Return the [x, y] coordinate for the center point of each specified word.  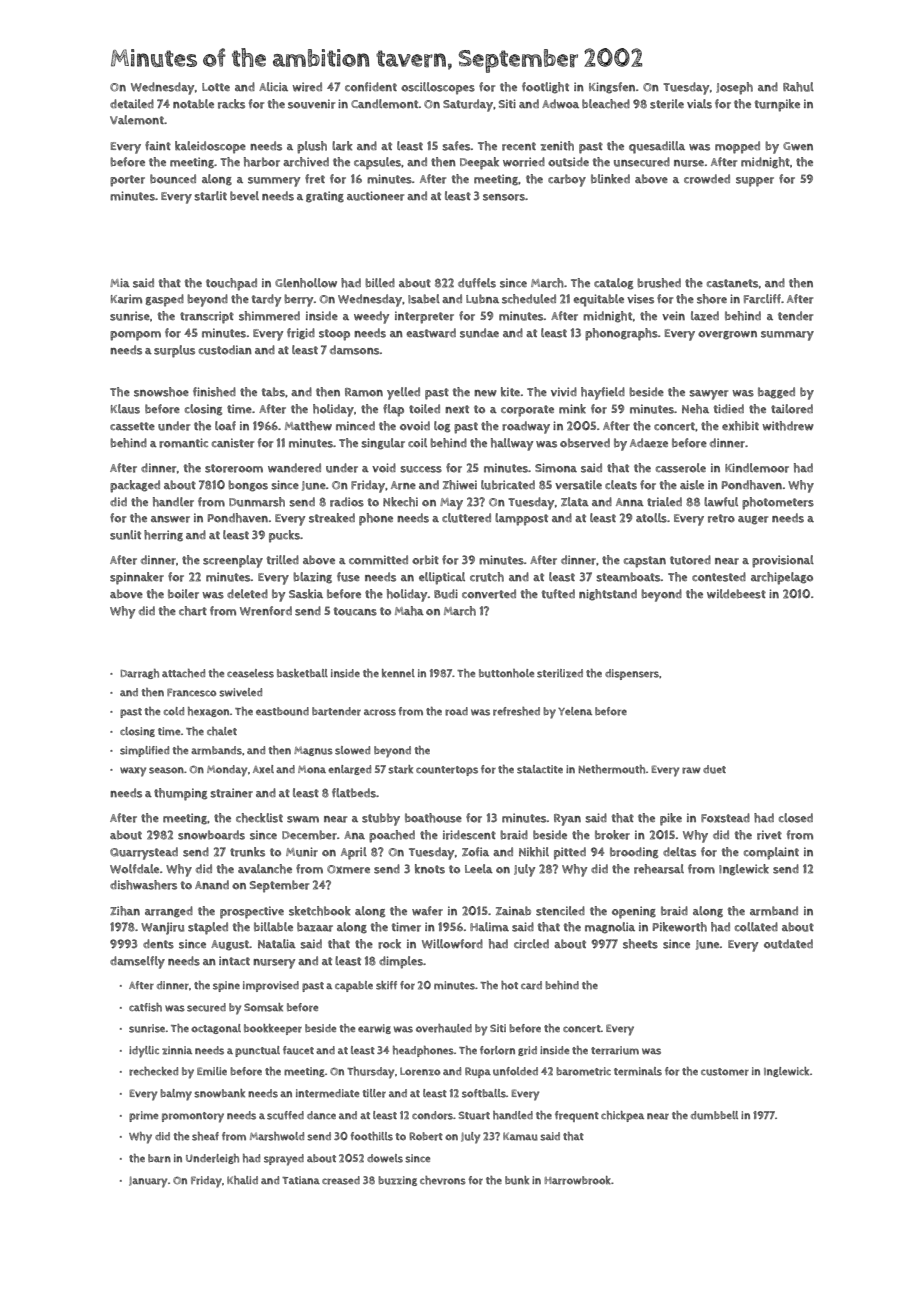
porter [127, 181]
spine [226, 986]
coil [417, 443]
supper [755, 182]
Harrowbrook [578, 1180]
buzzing [397, 1181]
